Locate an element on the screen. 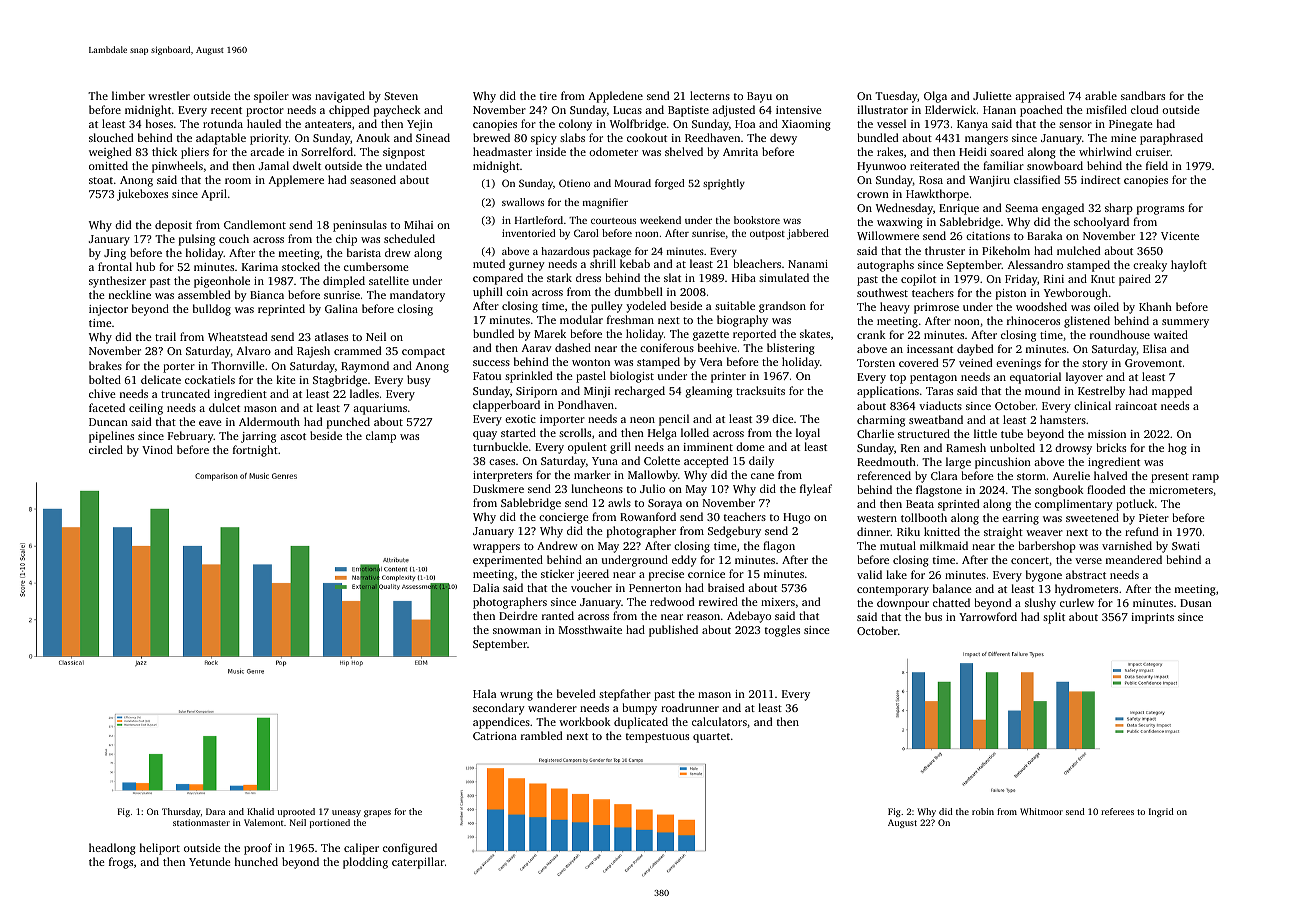  navigated is located at coordinates (340, 97).
